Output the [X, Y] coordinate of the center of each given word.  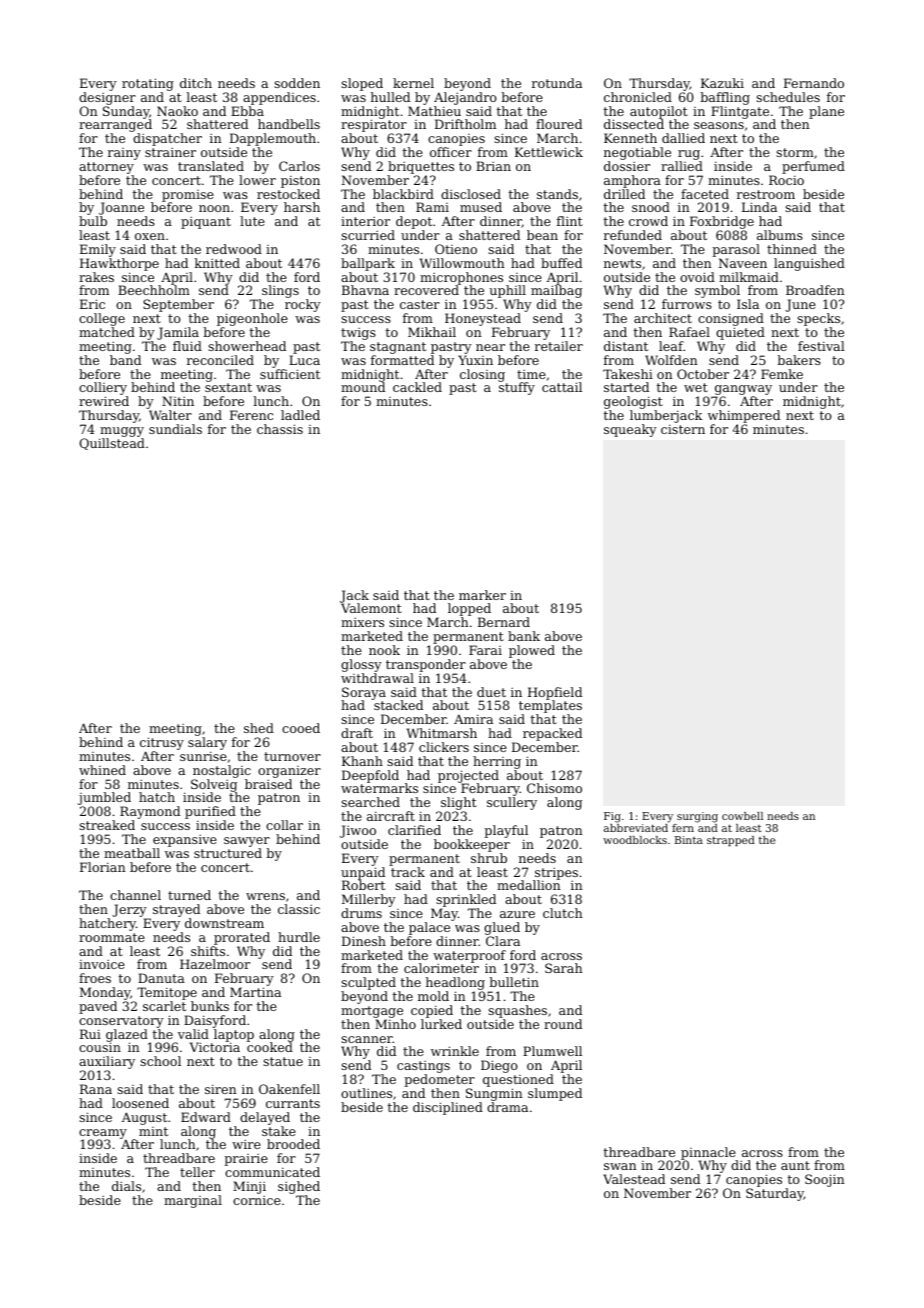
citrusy [162, 743]
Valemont [371, 608]
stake [279, 1131]
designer [107, 98]
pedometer [439, 1080]
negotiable [637, 153]
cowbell [742, 816]
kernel [413, 83]
